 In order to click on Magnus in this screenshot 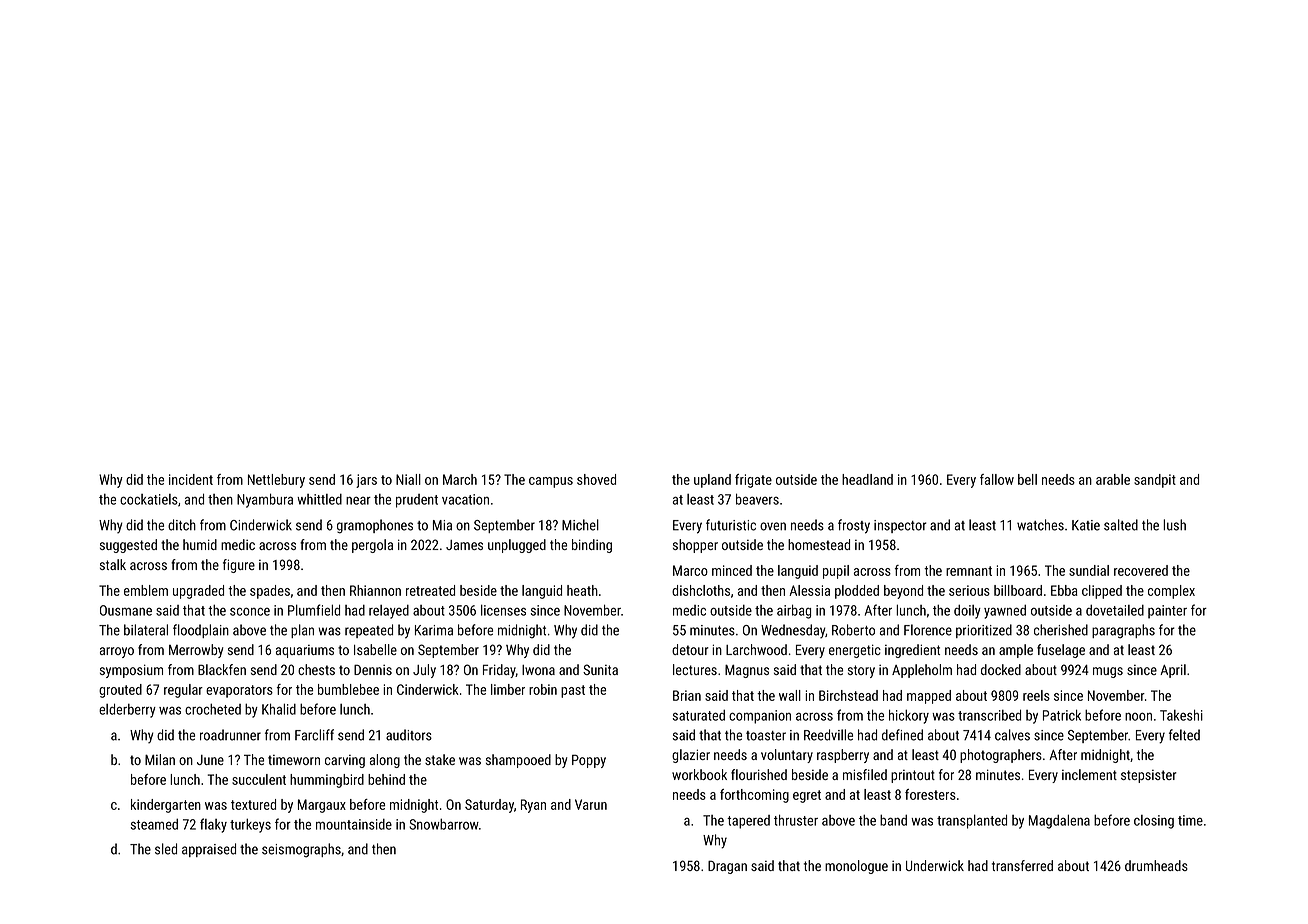, I will do `click(747, 671)`.
